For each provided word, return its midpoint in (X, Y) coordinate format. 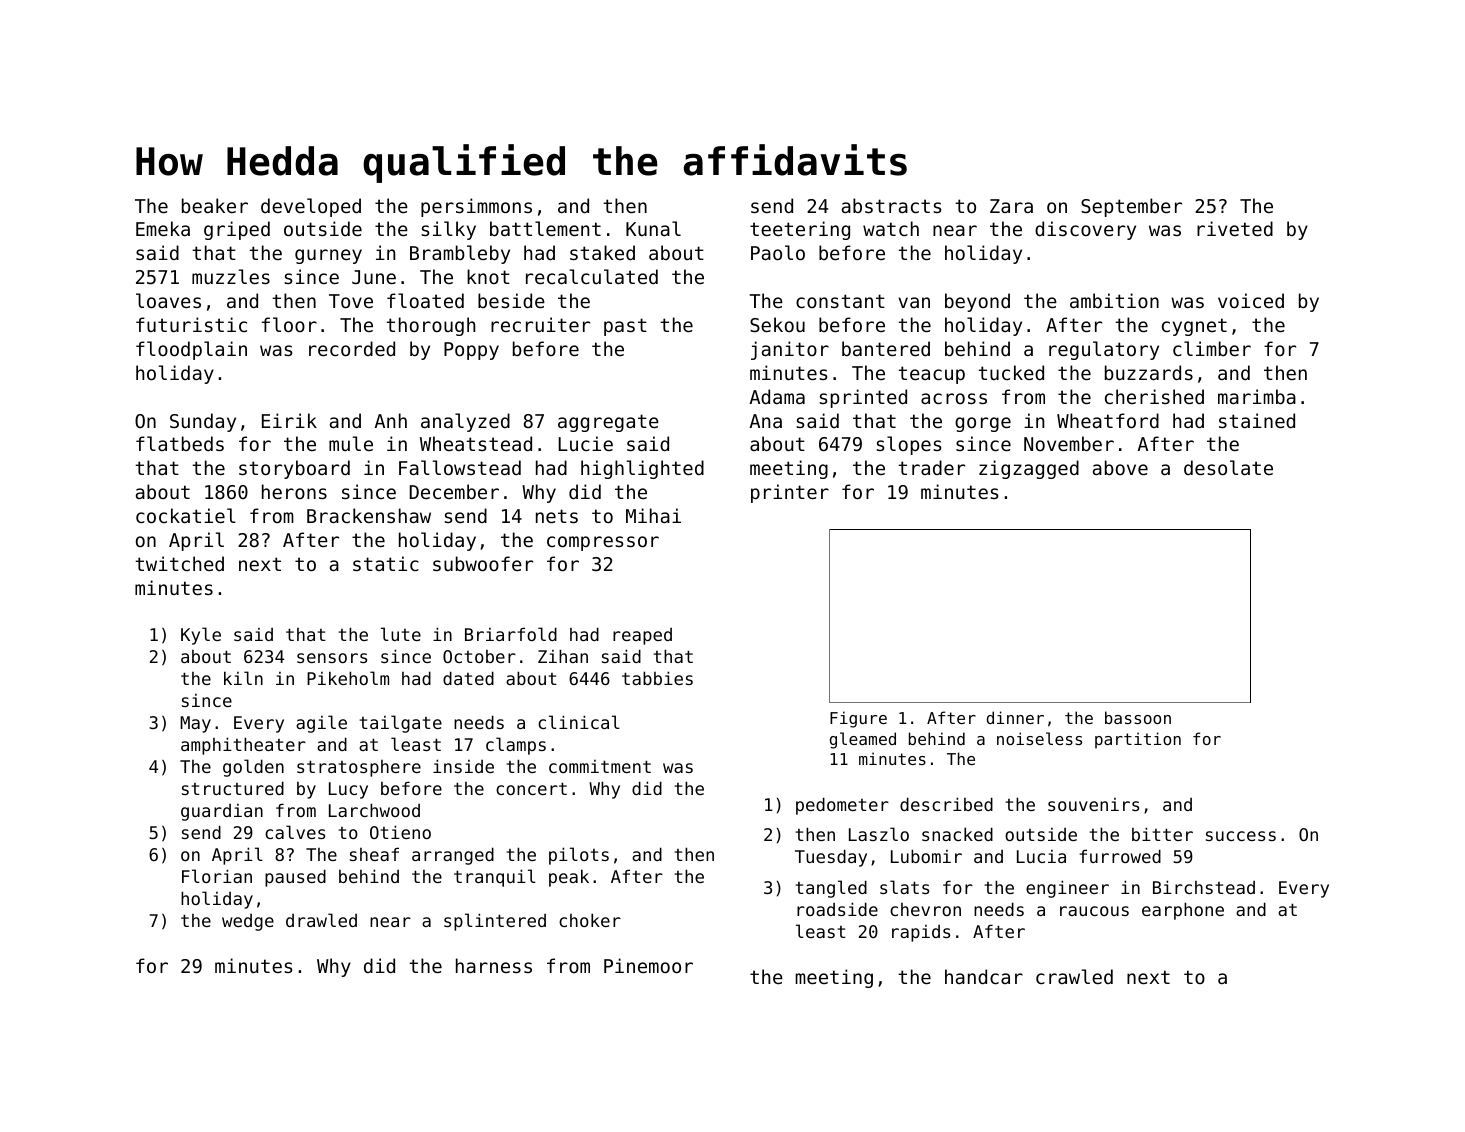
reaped (642, 636)
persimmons (476, 207)
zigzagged (1029, 469)
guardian (222, 812)
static (386, 563)
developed (311, 207)
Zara (1011, 206)
